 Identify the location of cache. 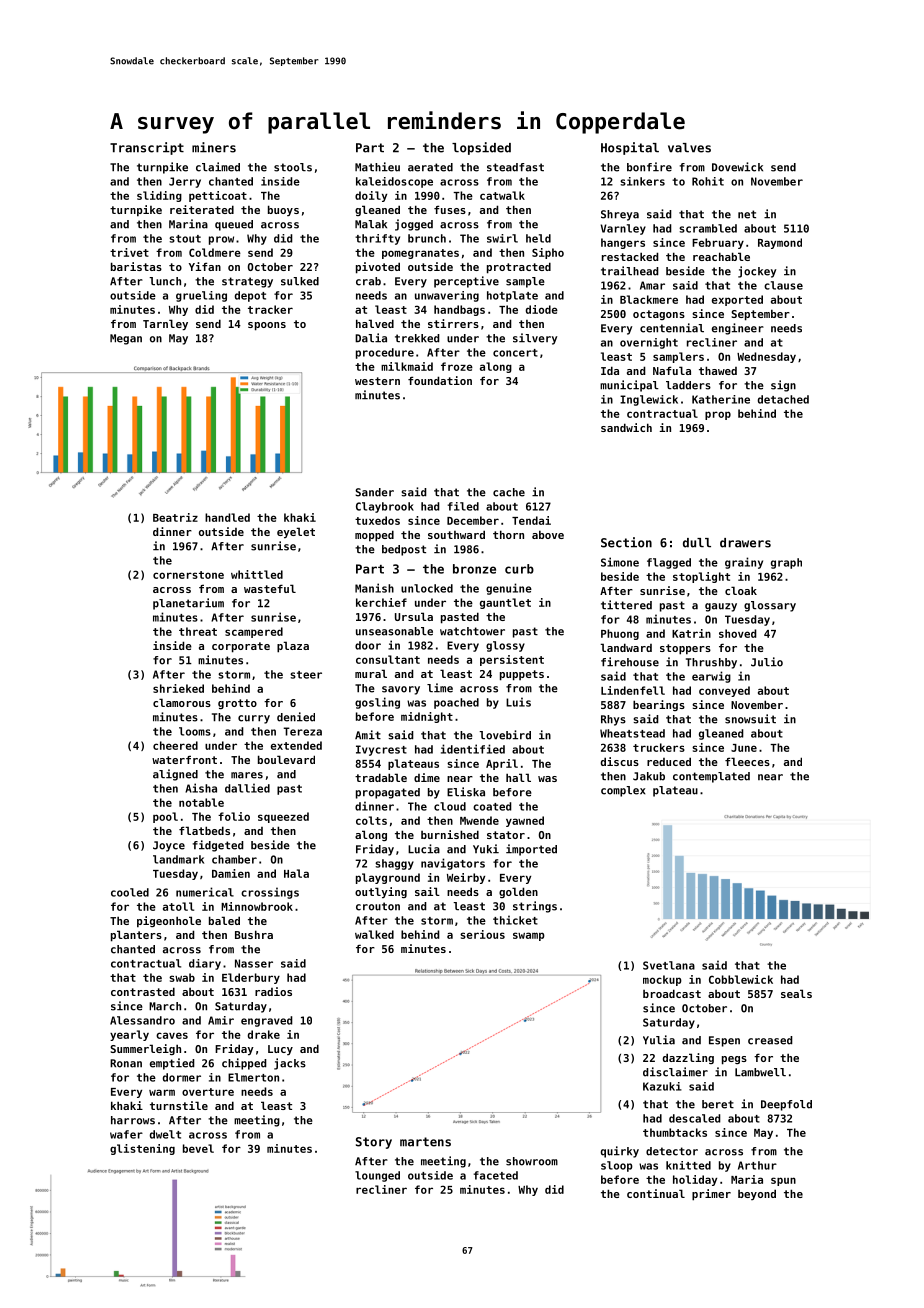
(509, 492).
